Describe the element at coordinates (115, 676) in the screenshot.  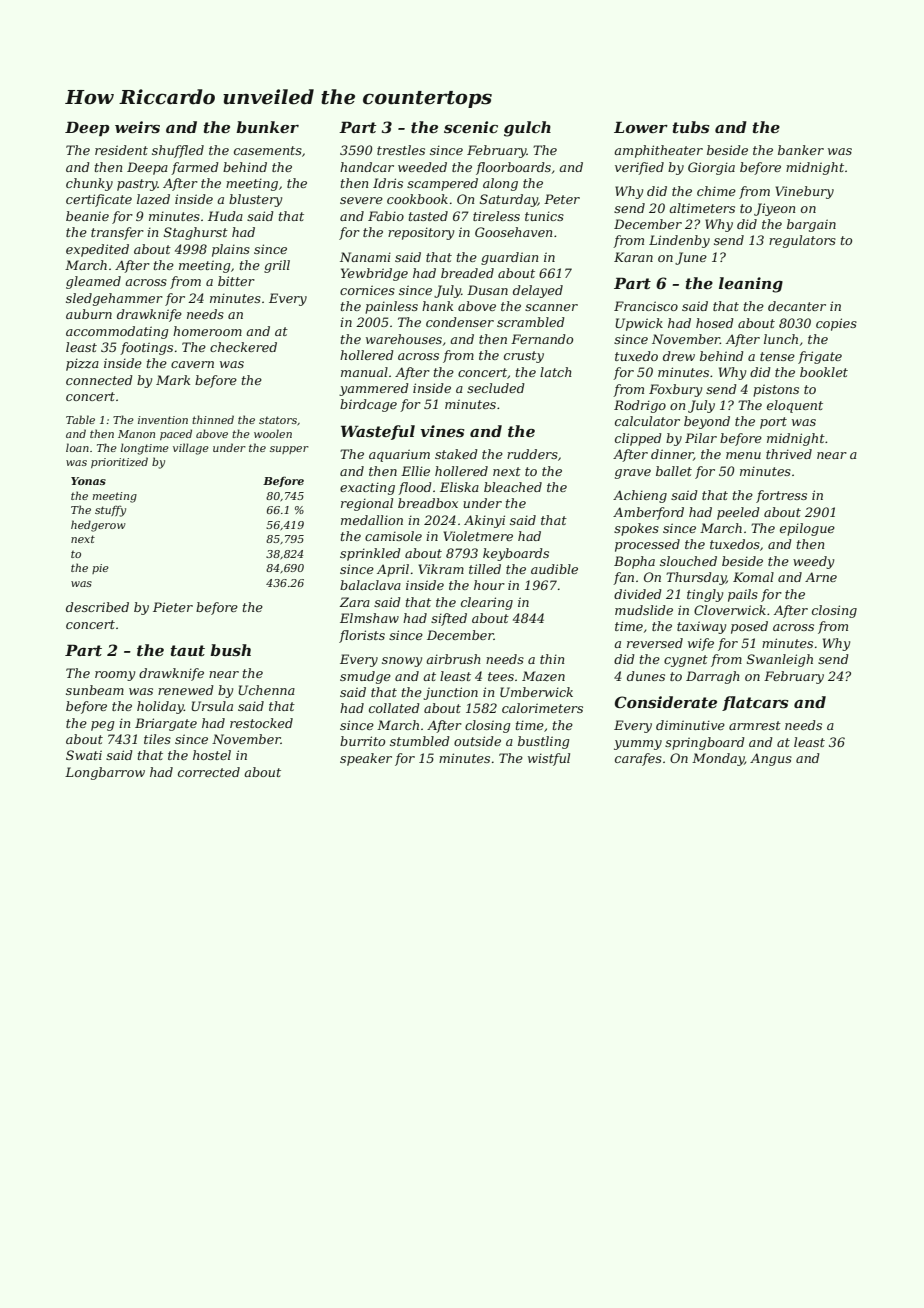
I see `roomy` at that location.
